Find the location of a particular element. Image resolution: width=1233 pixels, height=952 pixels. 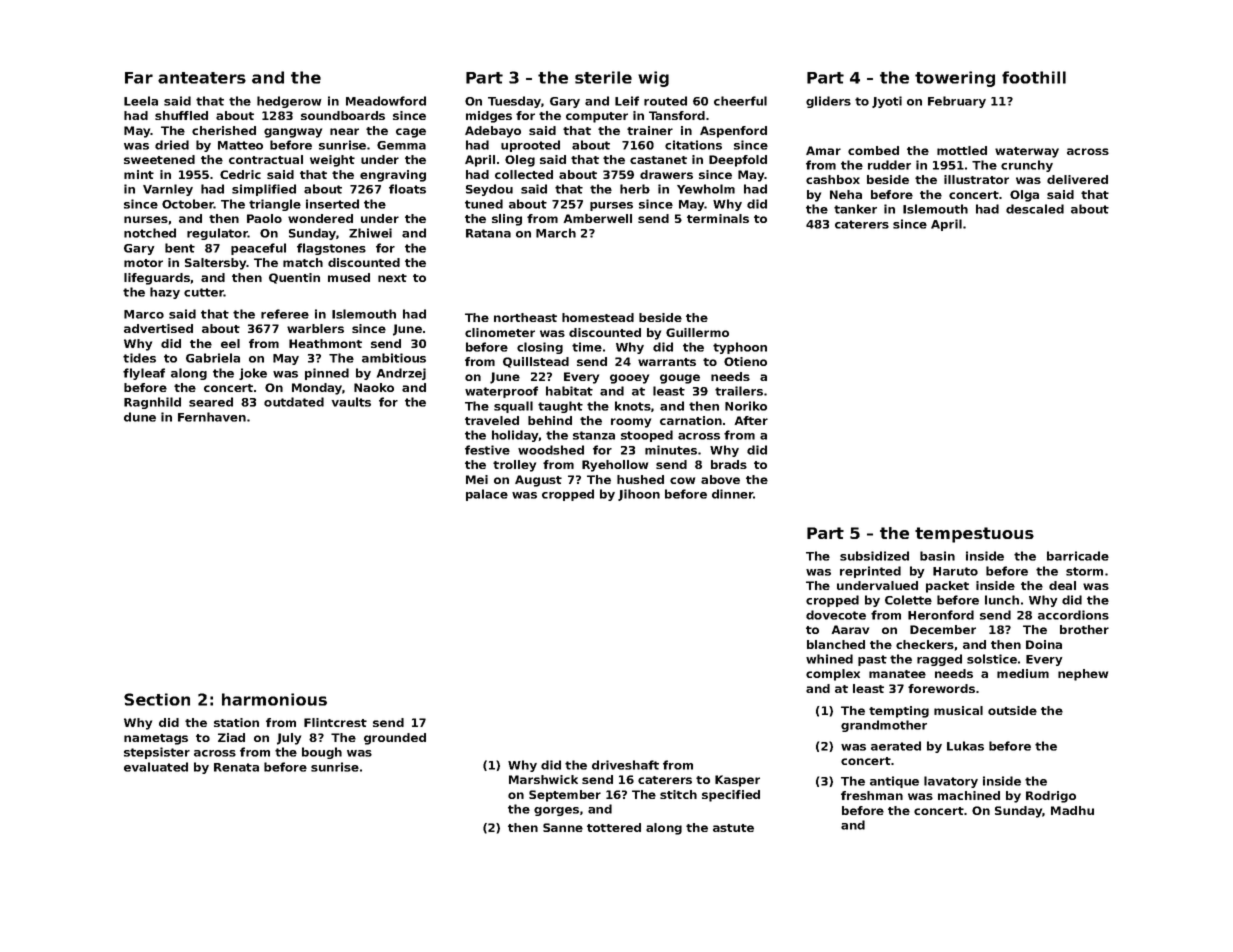

behind is located at coordinates (550, 420).
